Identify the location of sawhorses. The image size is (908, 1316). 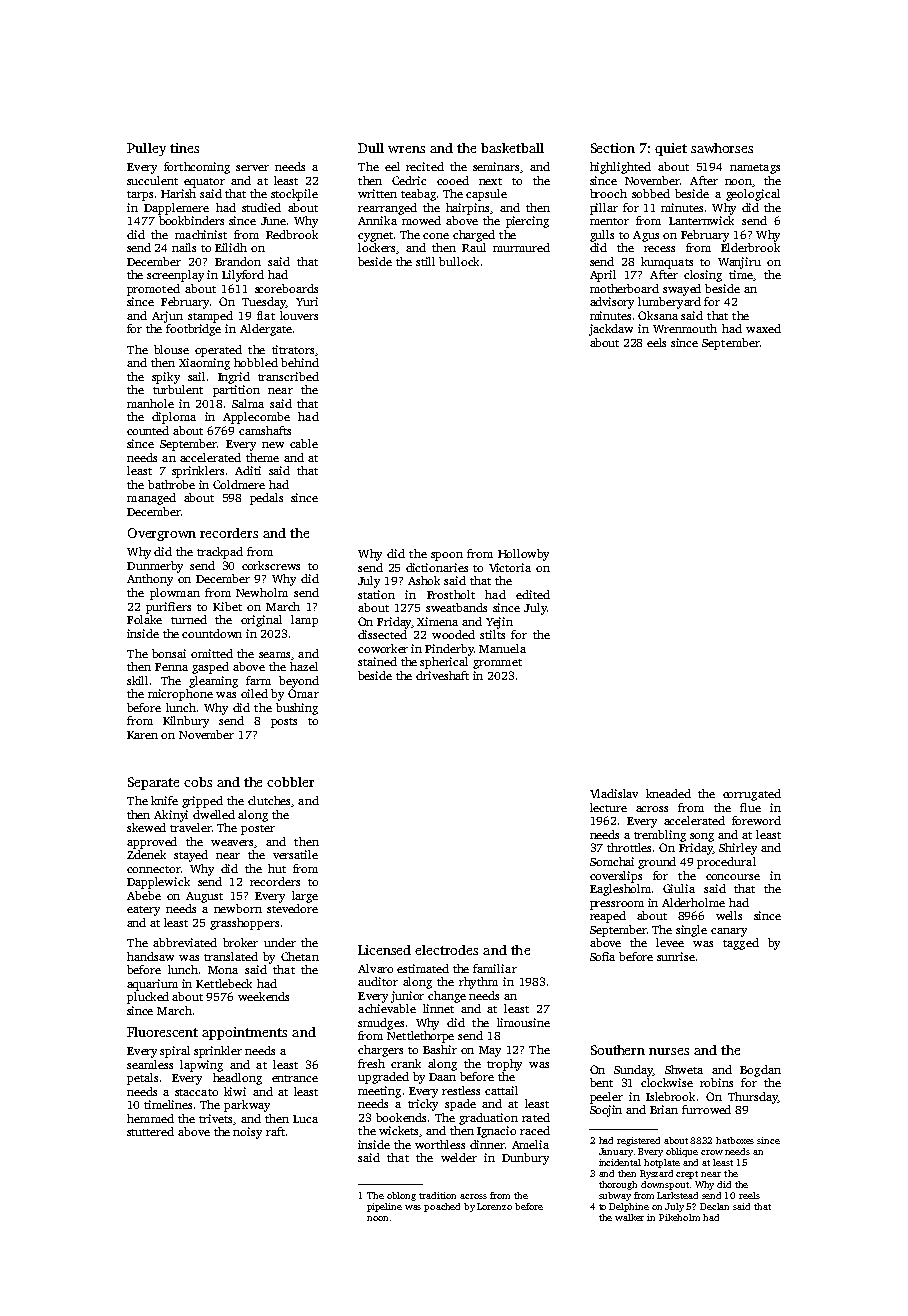
(722, 148).
